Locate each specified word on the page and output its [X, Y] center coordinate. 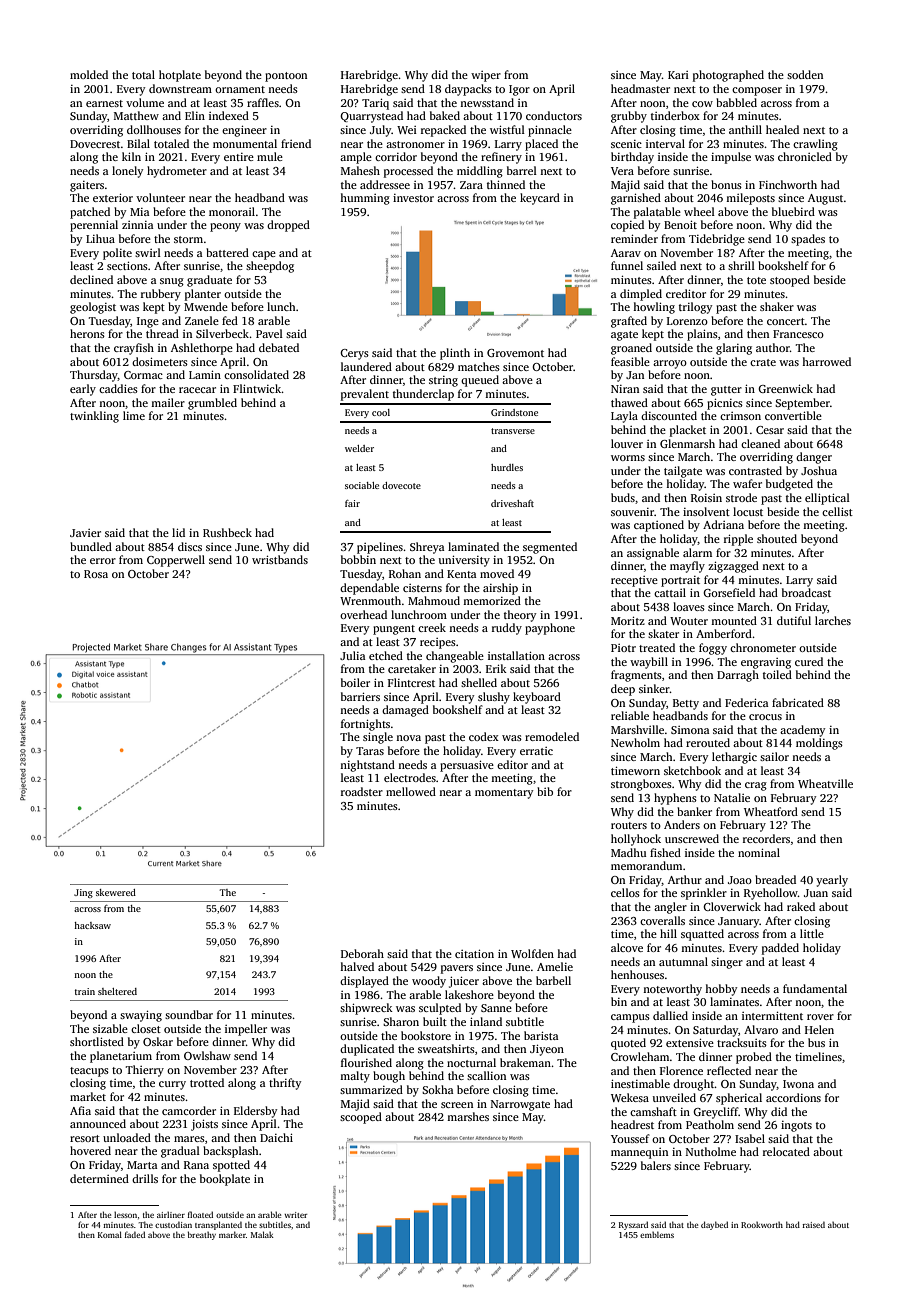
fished [665, 852]
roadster [362, 791]
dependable [369, 589]
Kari [678, 75]
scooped [361, 1118]
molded [89, 74]
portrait [680, 581]
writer [295, 1215]
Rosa [96, 574]
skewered [116, 892]
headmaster [640, 88]
